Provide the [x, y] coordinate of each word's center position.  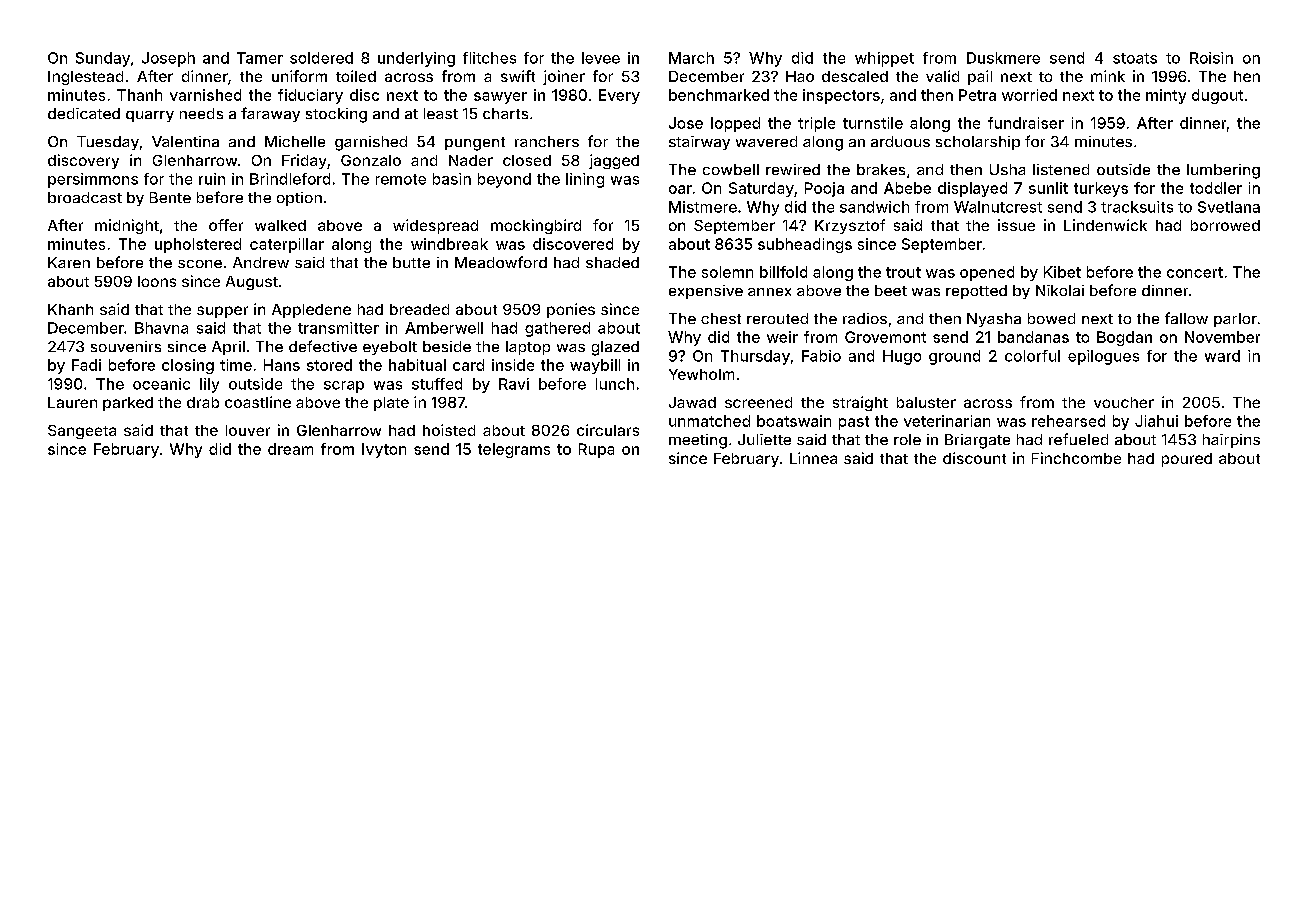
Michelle [295, 141]
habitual [417, 365]
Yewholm [701, 374]
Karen [69, 262]
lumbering [1223, 171]
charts [505, 113]
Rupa [596, 450]
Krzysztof [850, 226]
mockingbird [536, 226]
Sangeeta [82, 432]
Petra [977, 95]
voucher [1124, 402]
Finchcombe [1076, 458]
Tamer [260, 58]
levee [601, 58]
